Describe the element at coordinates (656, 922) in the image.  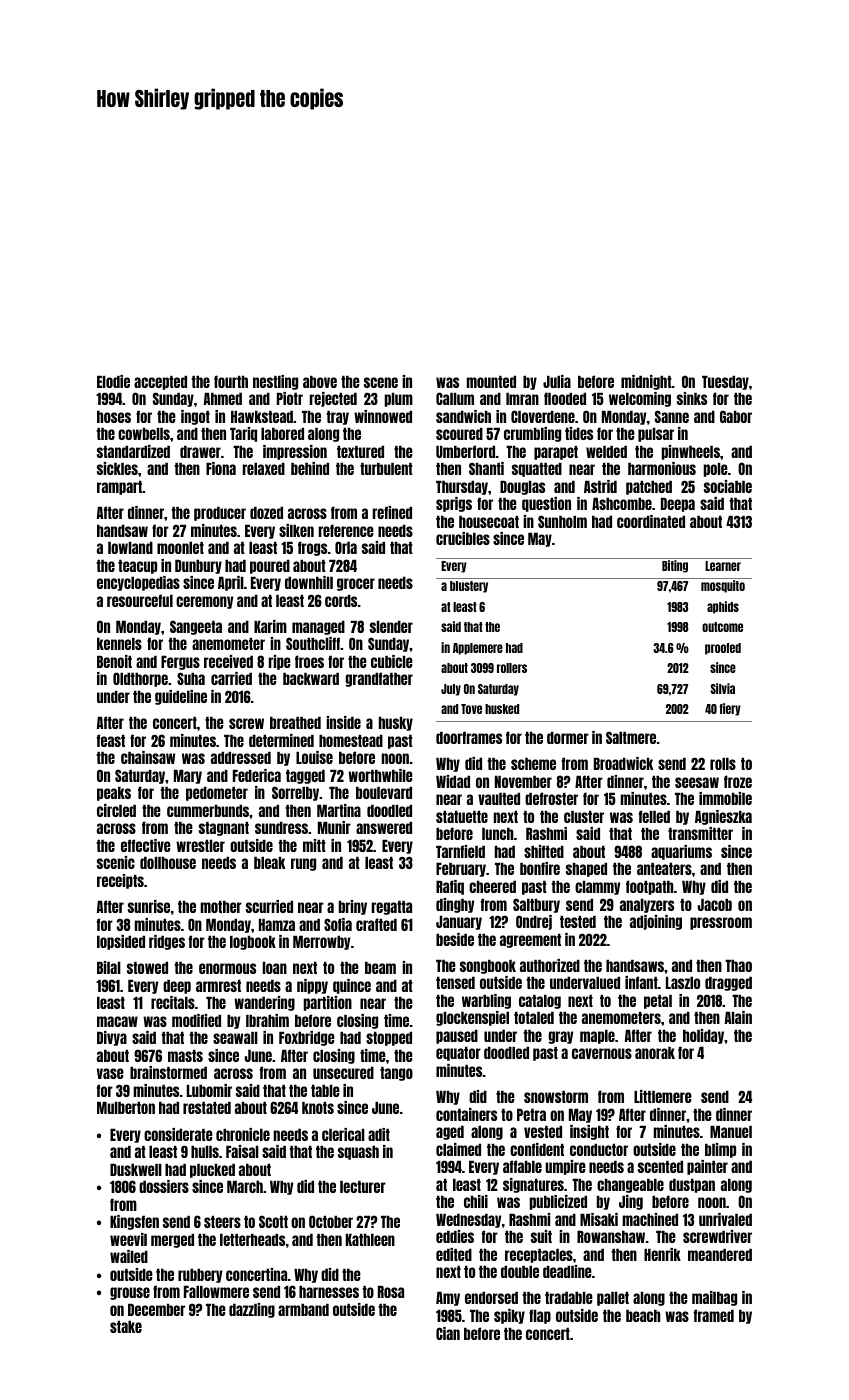
I see `adjoining` at that location.
